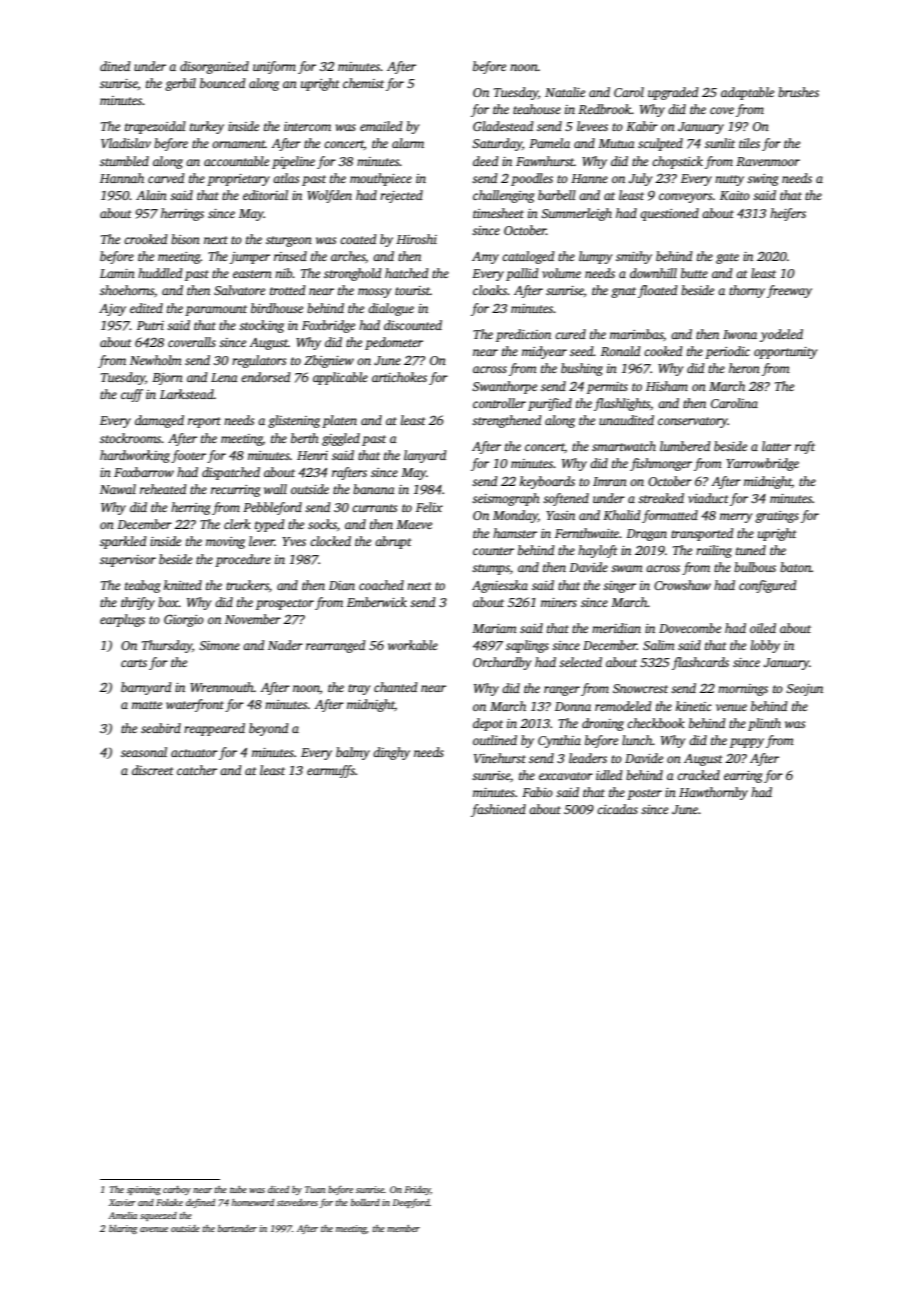 The height and width of the document is (1308, 924). Describe the element at coordinates (144, 1190) in the document. I see `spinning` at that location.
